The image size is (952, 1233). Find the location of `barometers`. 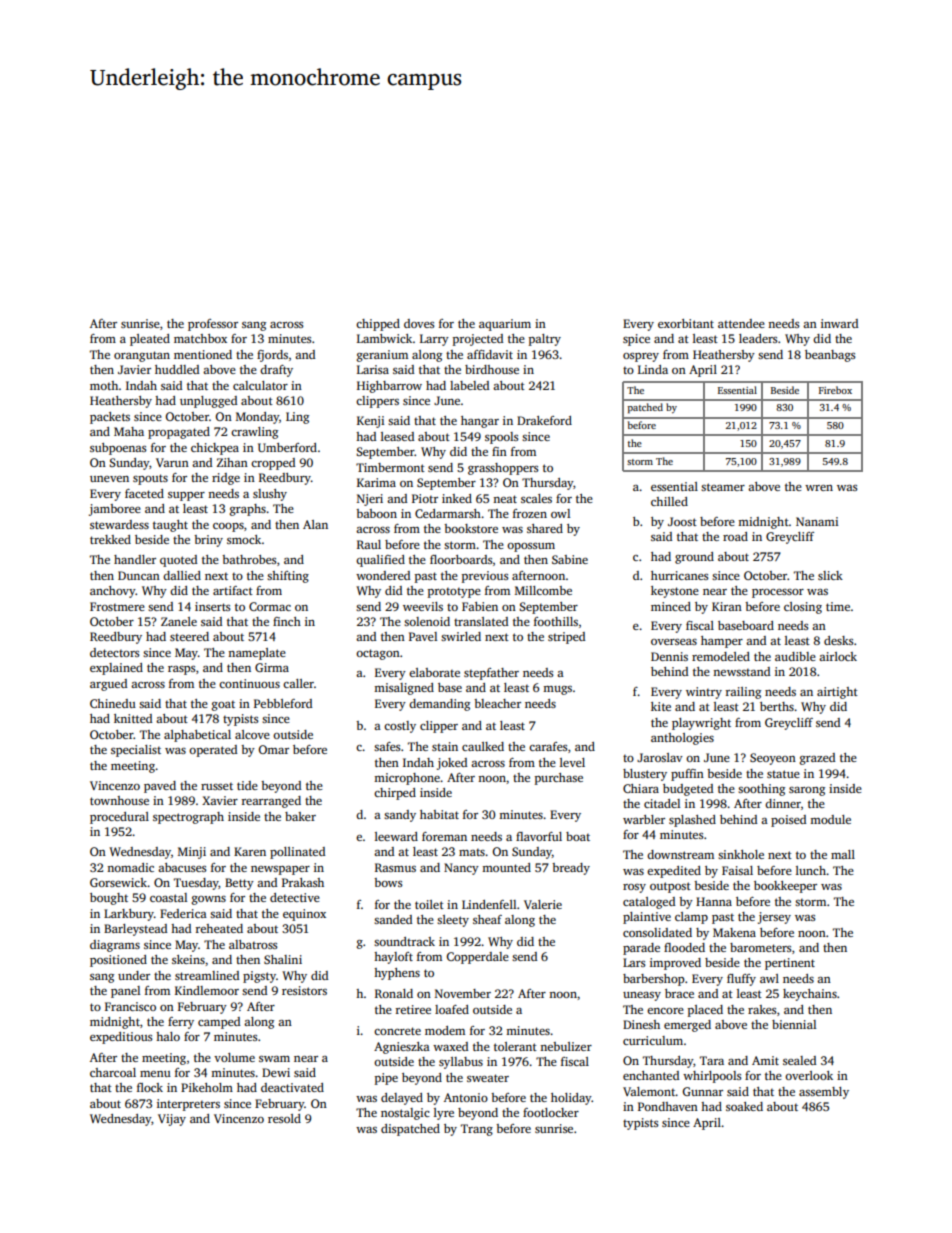

barometers is located at coordinates (760, 947).
